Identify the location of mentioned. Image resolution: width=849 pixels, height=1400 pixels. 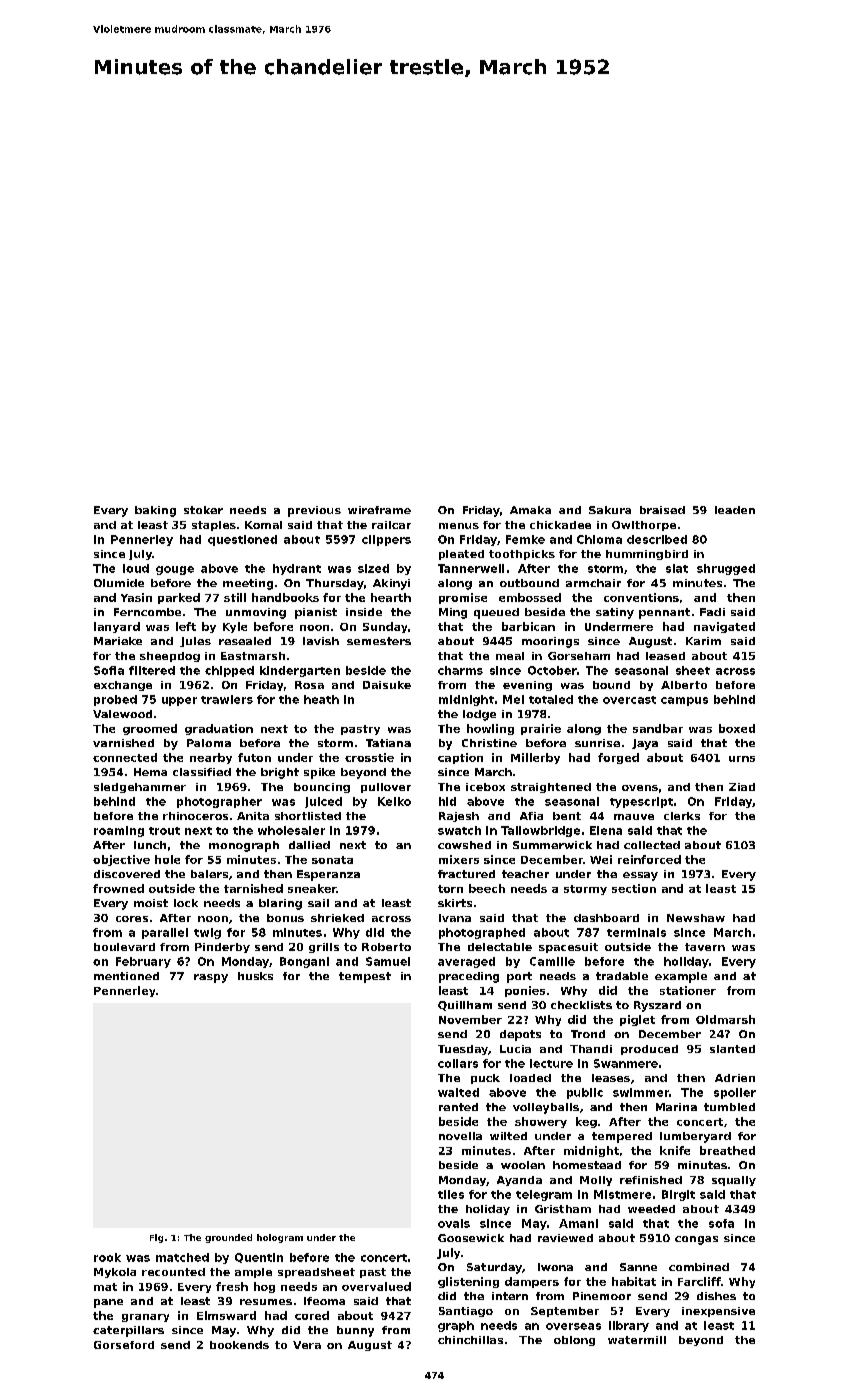
(126, 976).
